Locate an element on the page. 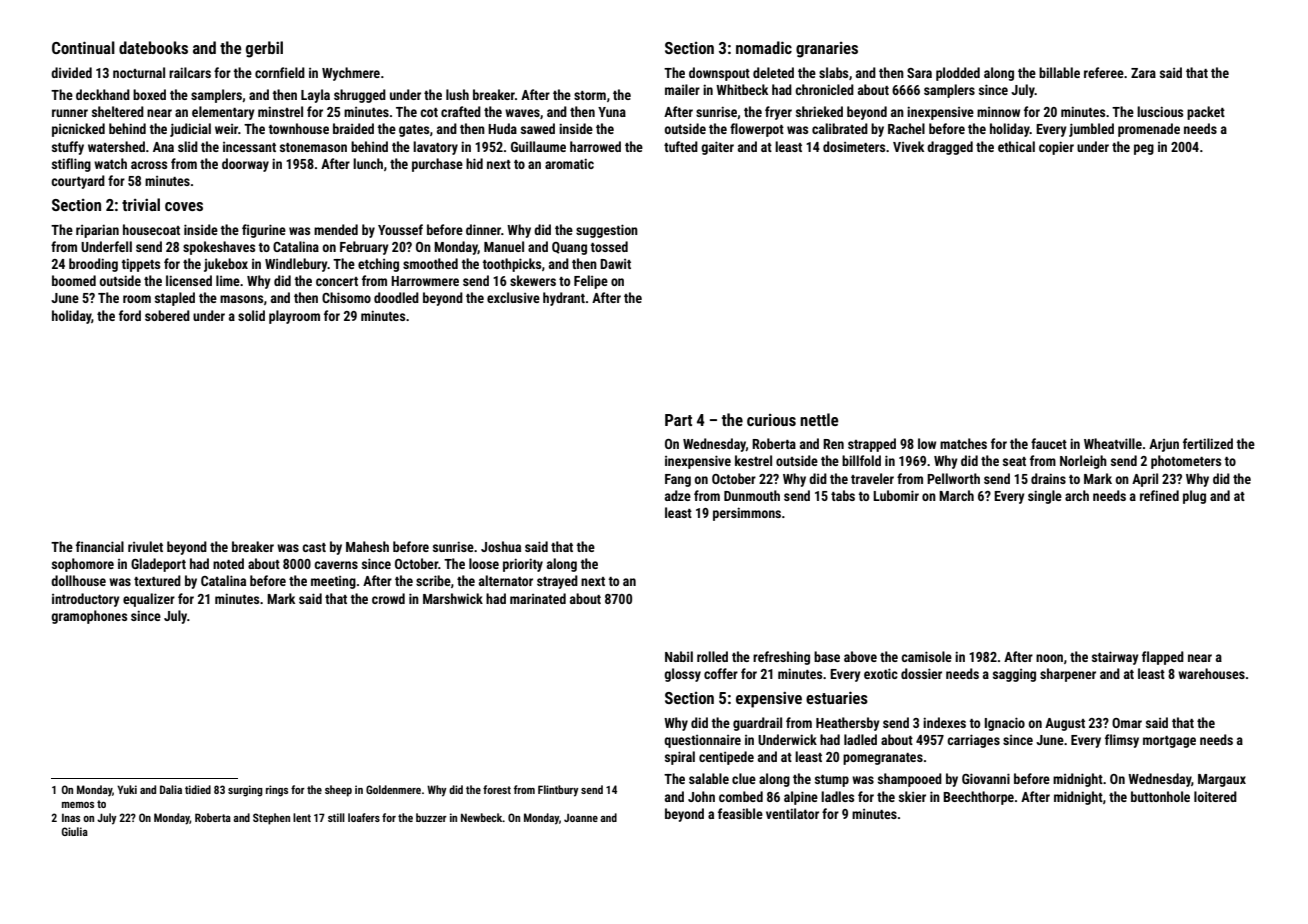 The image size is (1308, 924). fertilized is located at coordinates (1208, 443).
